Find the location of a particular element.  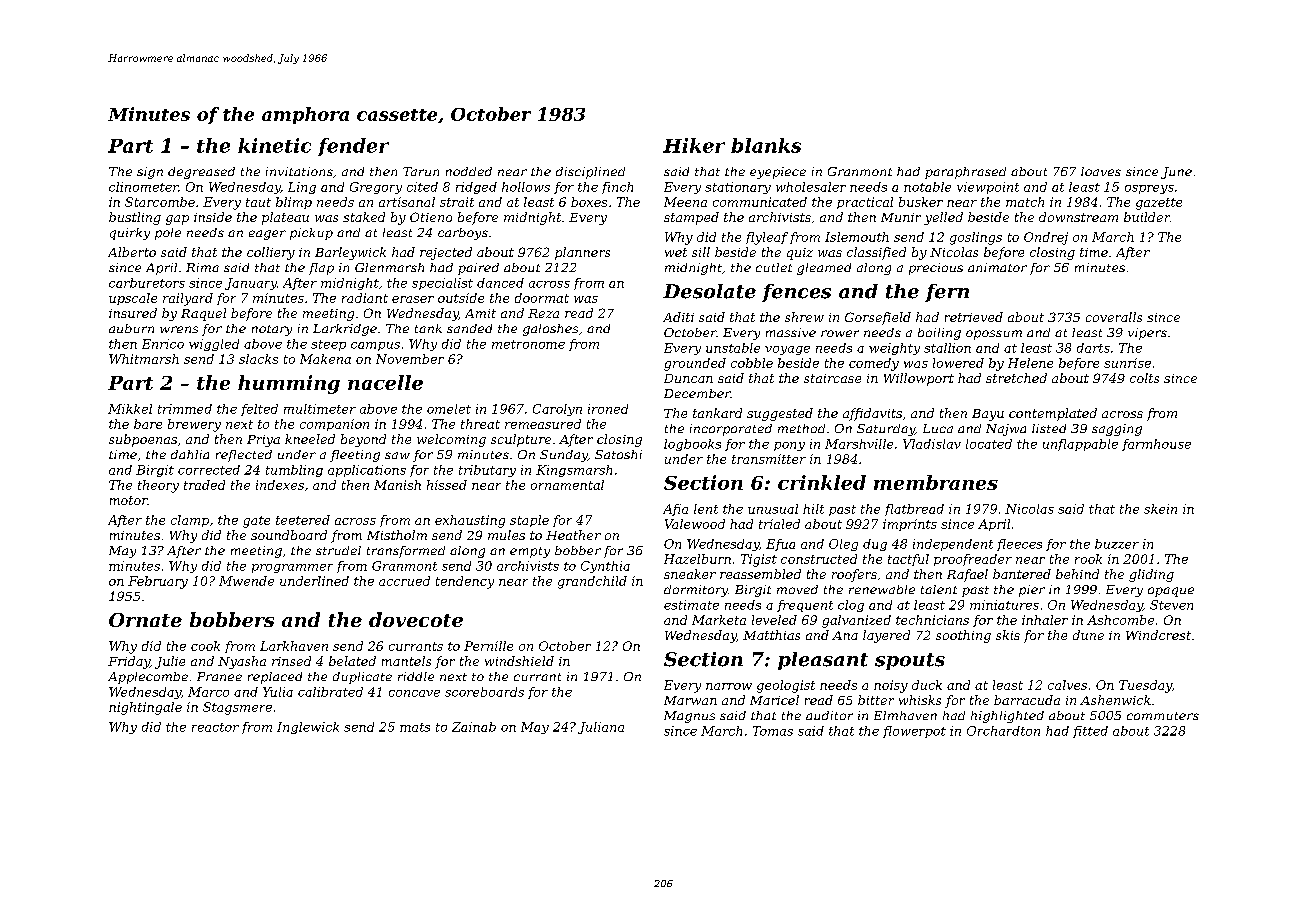

retrieved is located at coordinates (974, 317).
